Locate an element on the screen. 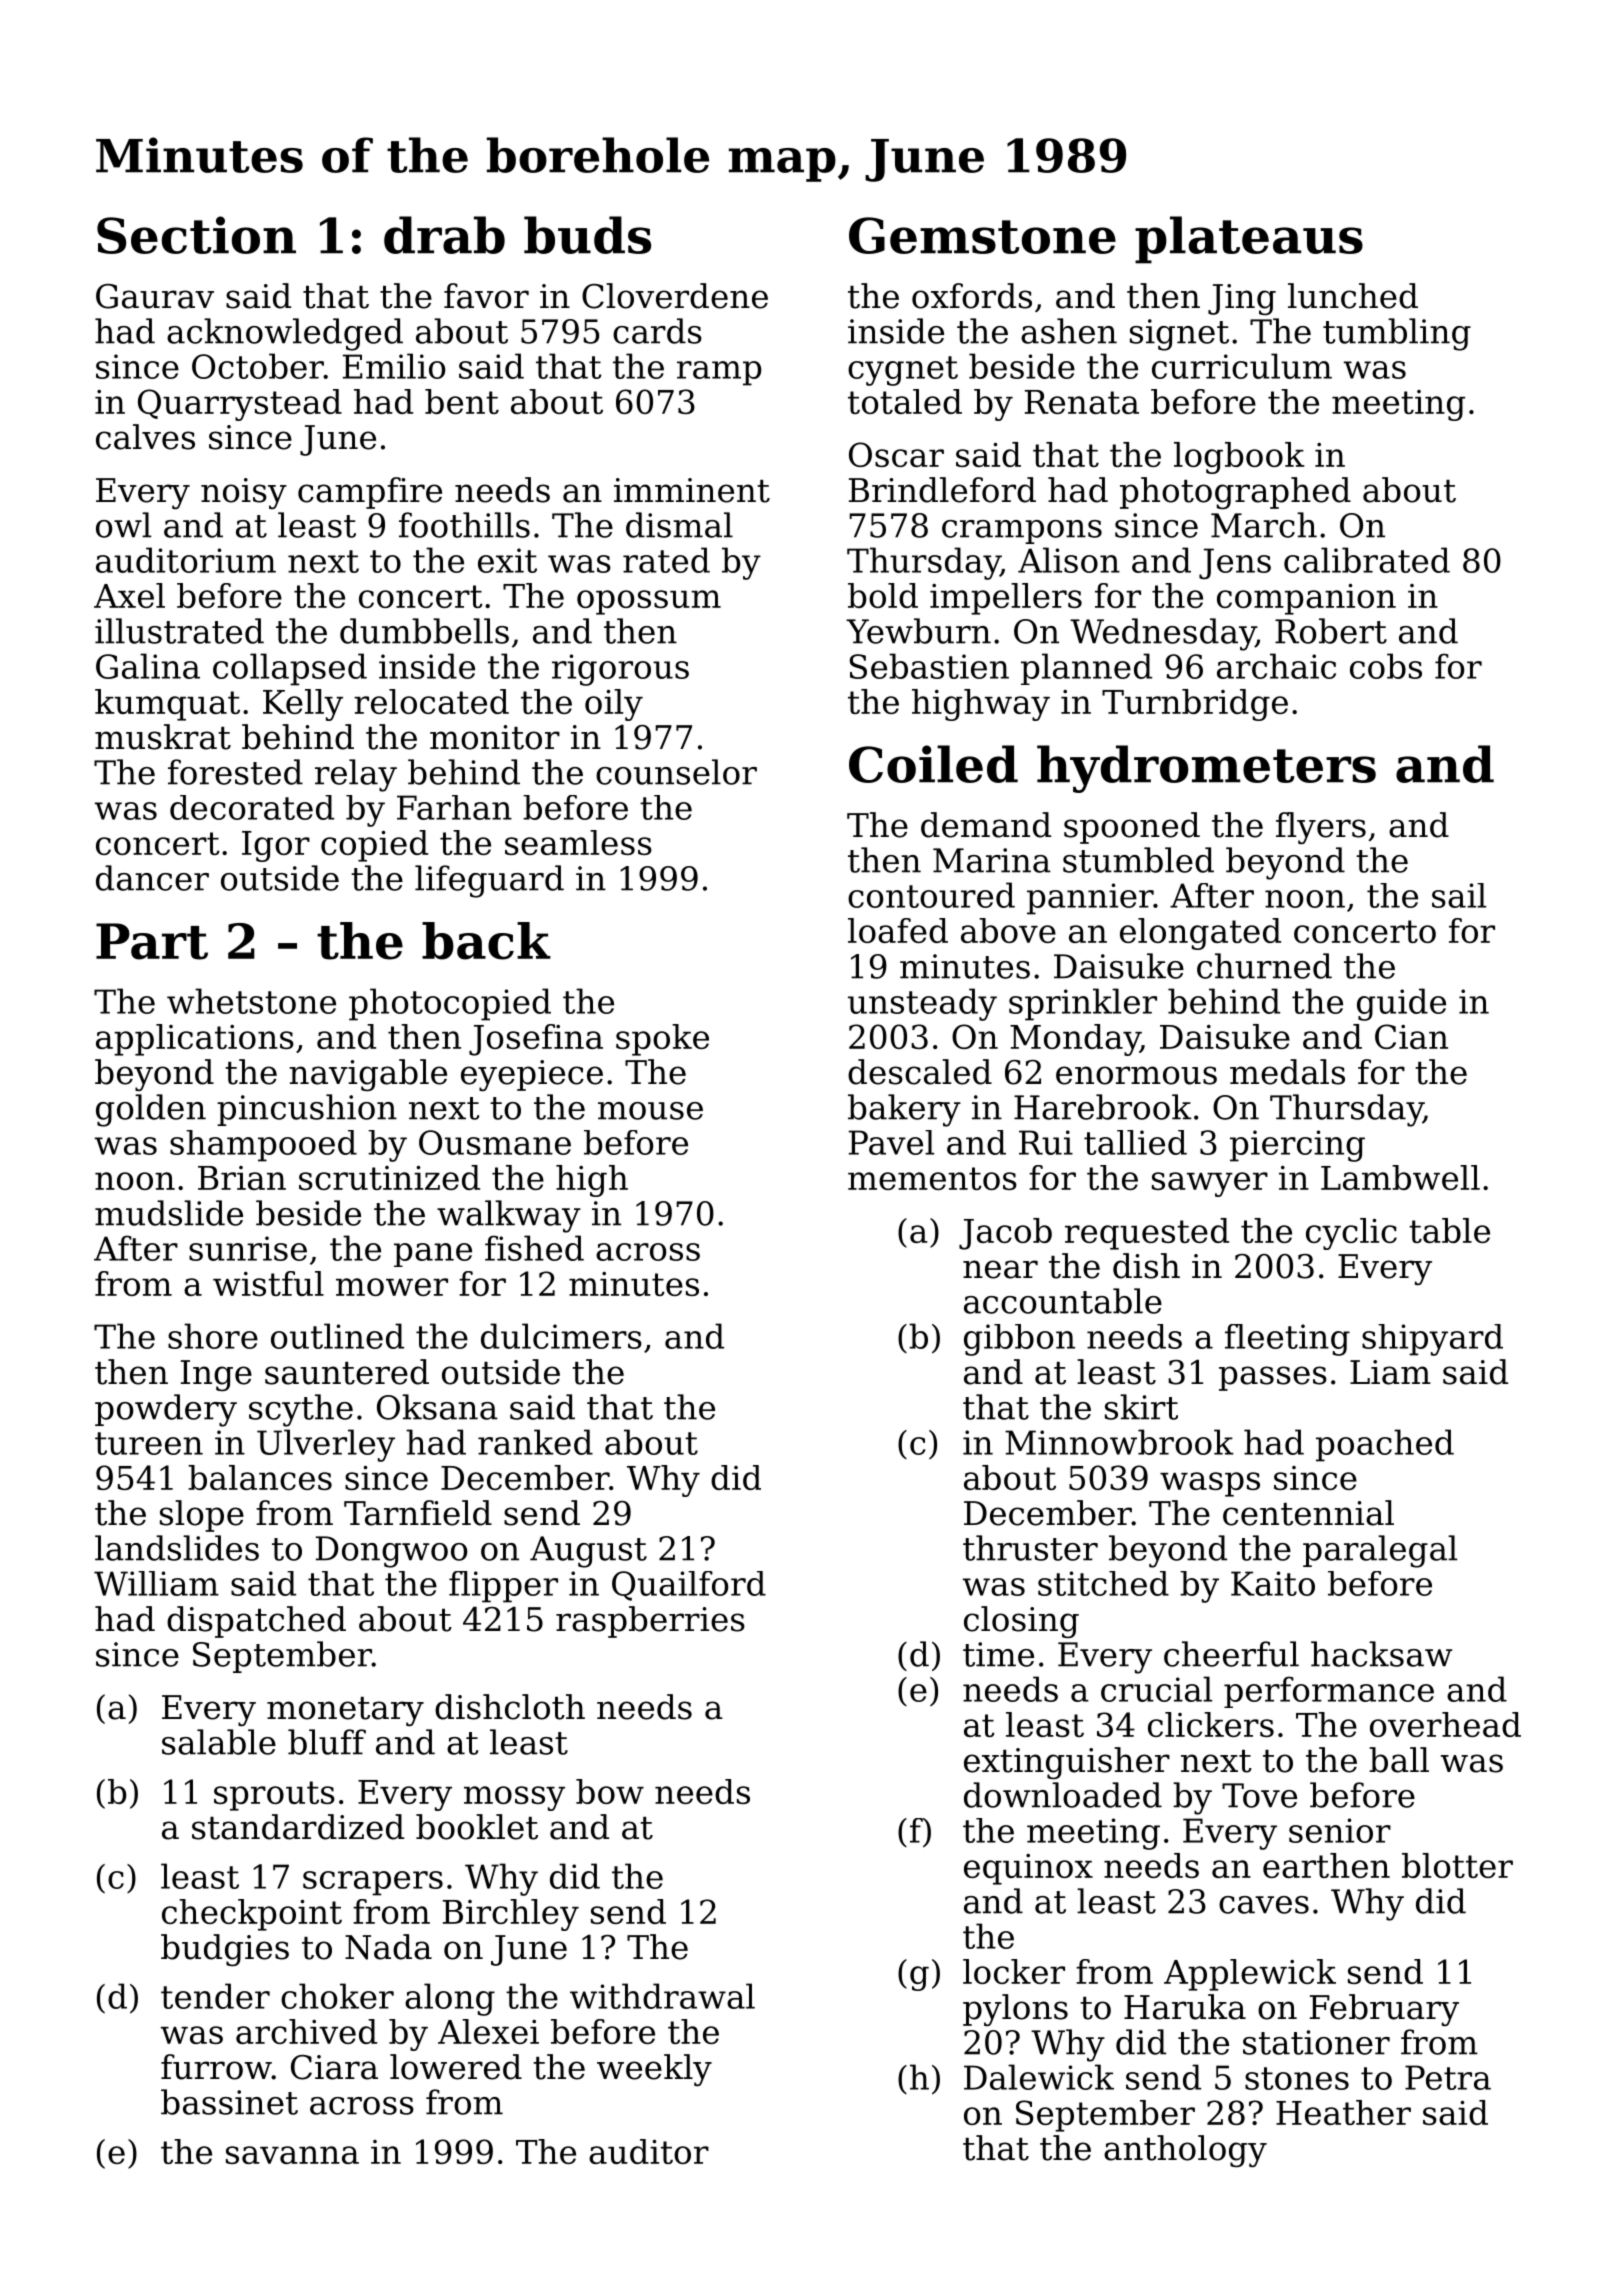  gibbon is located at coordinates (1019, 1340).
